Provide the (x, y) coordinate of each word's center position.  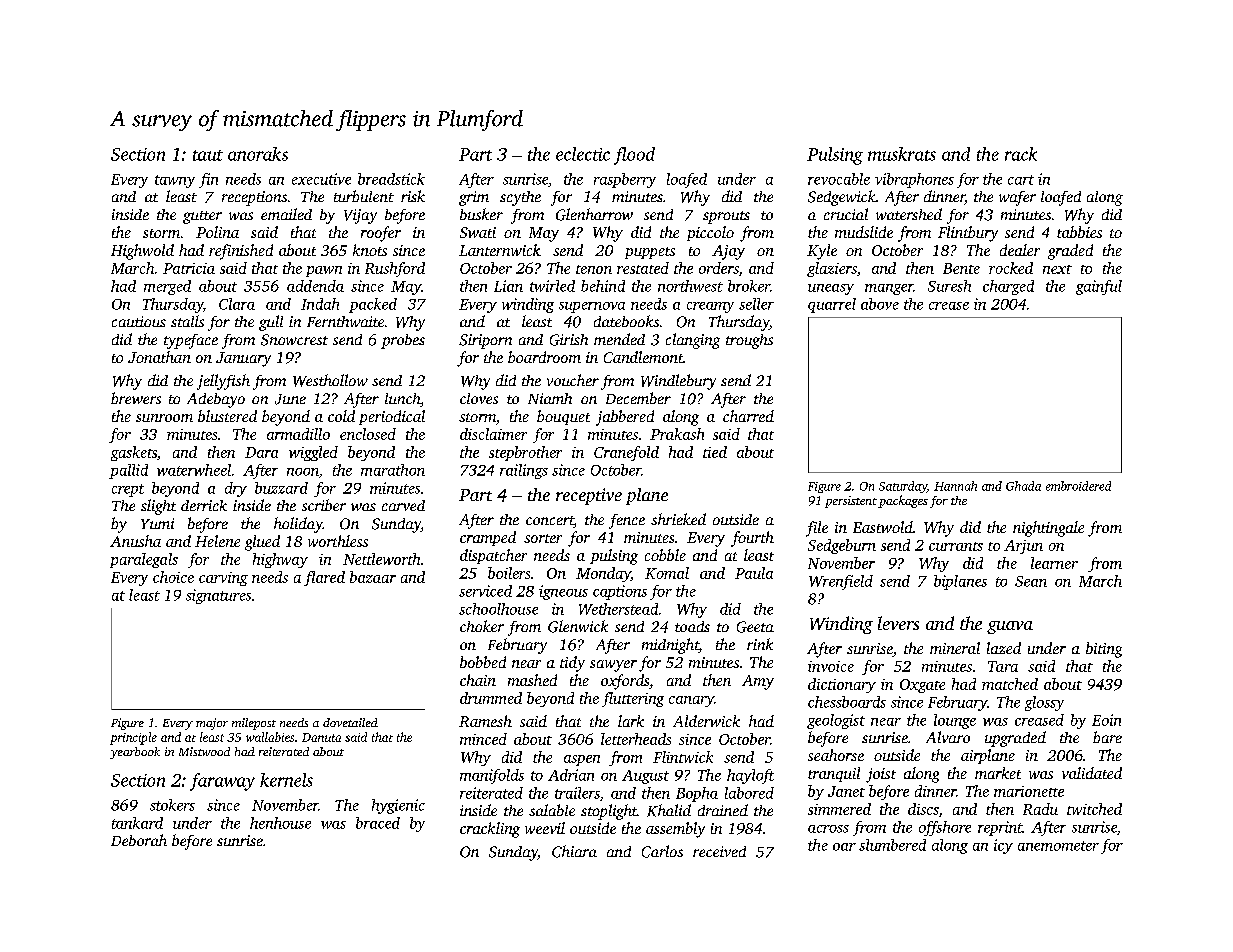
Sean (1031, 581)
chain (478, 680)
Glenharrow (594, 214)
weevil (545, 828)
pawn (324, 271)
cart (1021, 180)
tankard (137, 823)
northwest (690, 286)
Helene (217, 541)
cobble (665, 555)
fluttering (633, 699)
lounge (955, 721)
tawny (175, 181)
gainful (1099, 287)
